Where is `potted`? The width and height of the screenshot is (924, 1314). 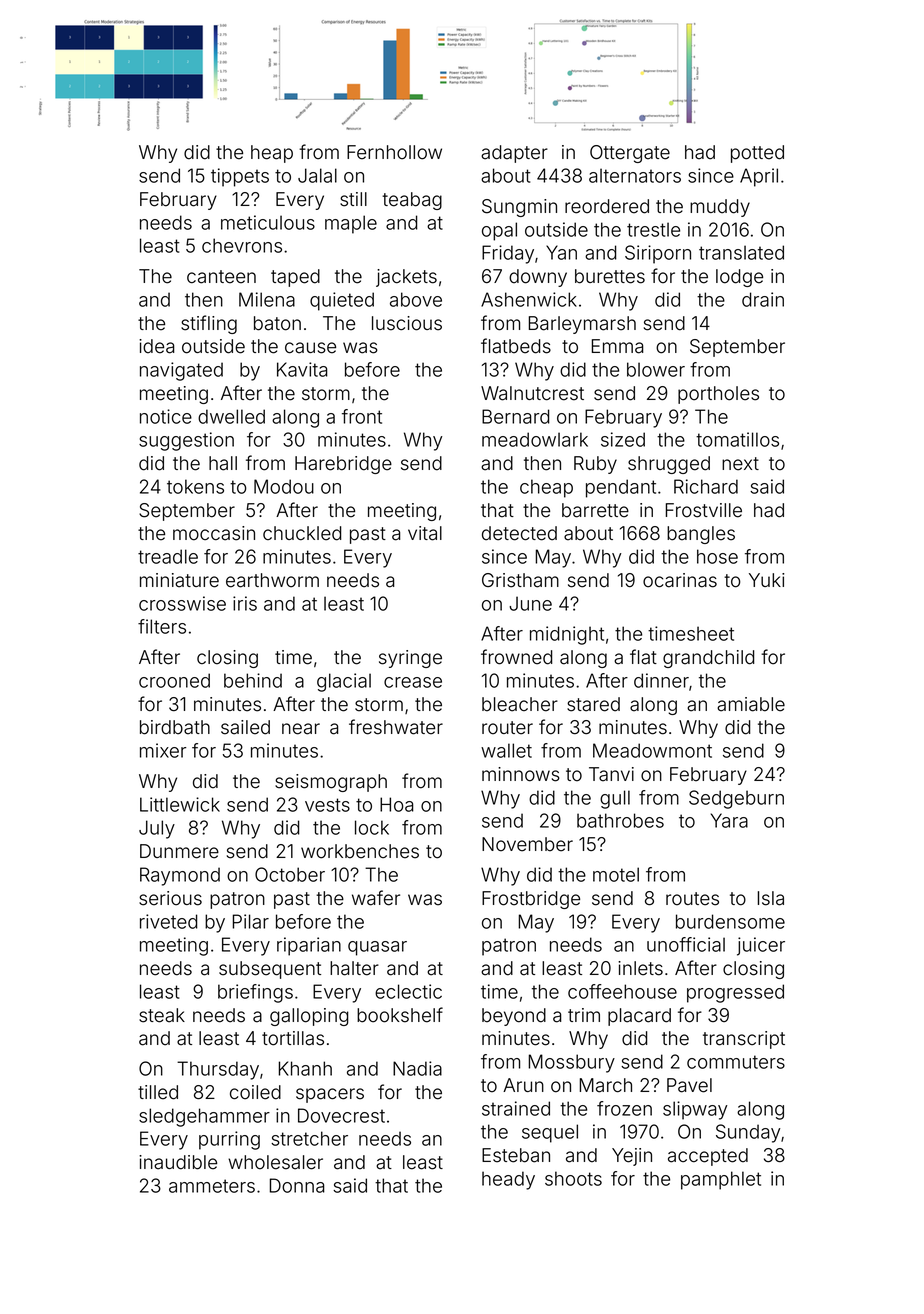 potted is located at coordinates (757, 154).
